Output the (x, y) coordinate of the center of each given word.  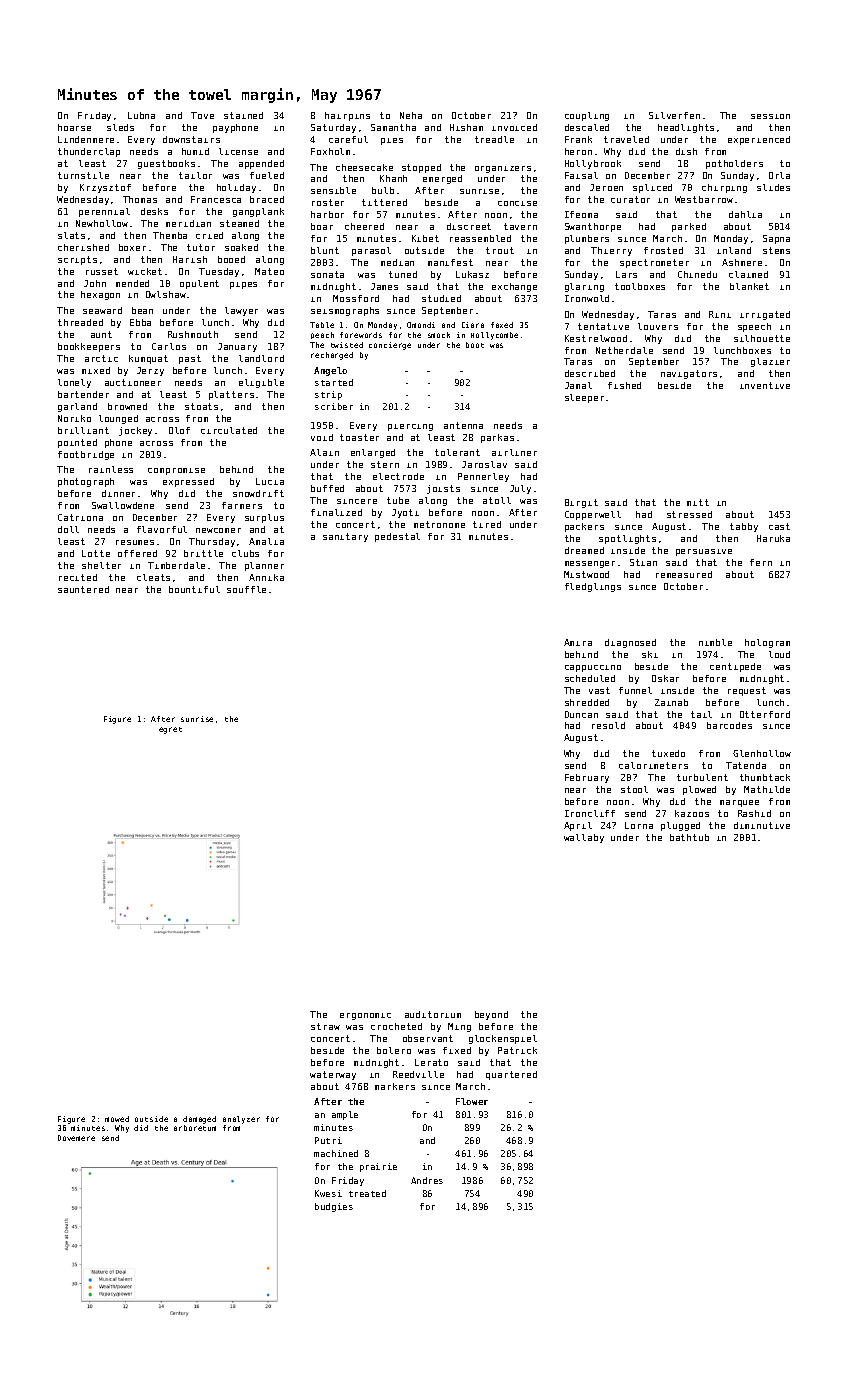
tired (487, 524)
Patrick (517, 1050)
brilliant (83, 430)
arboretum (195, 1128)
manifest (450, 262)
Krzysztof (105, 188)
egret (170, 730)
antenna (463, 425)
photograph (86, 482)
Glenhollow (762, 753)
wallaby (584, 838)
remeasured (684, 574)
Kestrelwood (596, 338)
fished (624, 385)
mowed (117, 1119)
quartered (511, 1075)
